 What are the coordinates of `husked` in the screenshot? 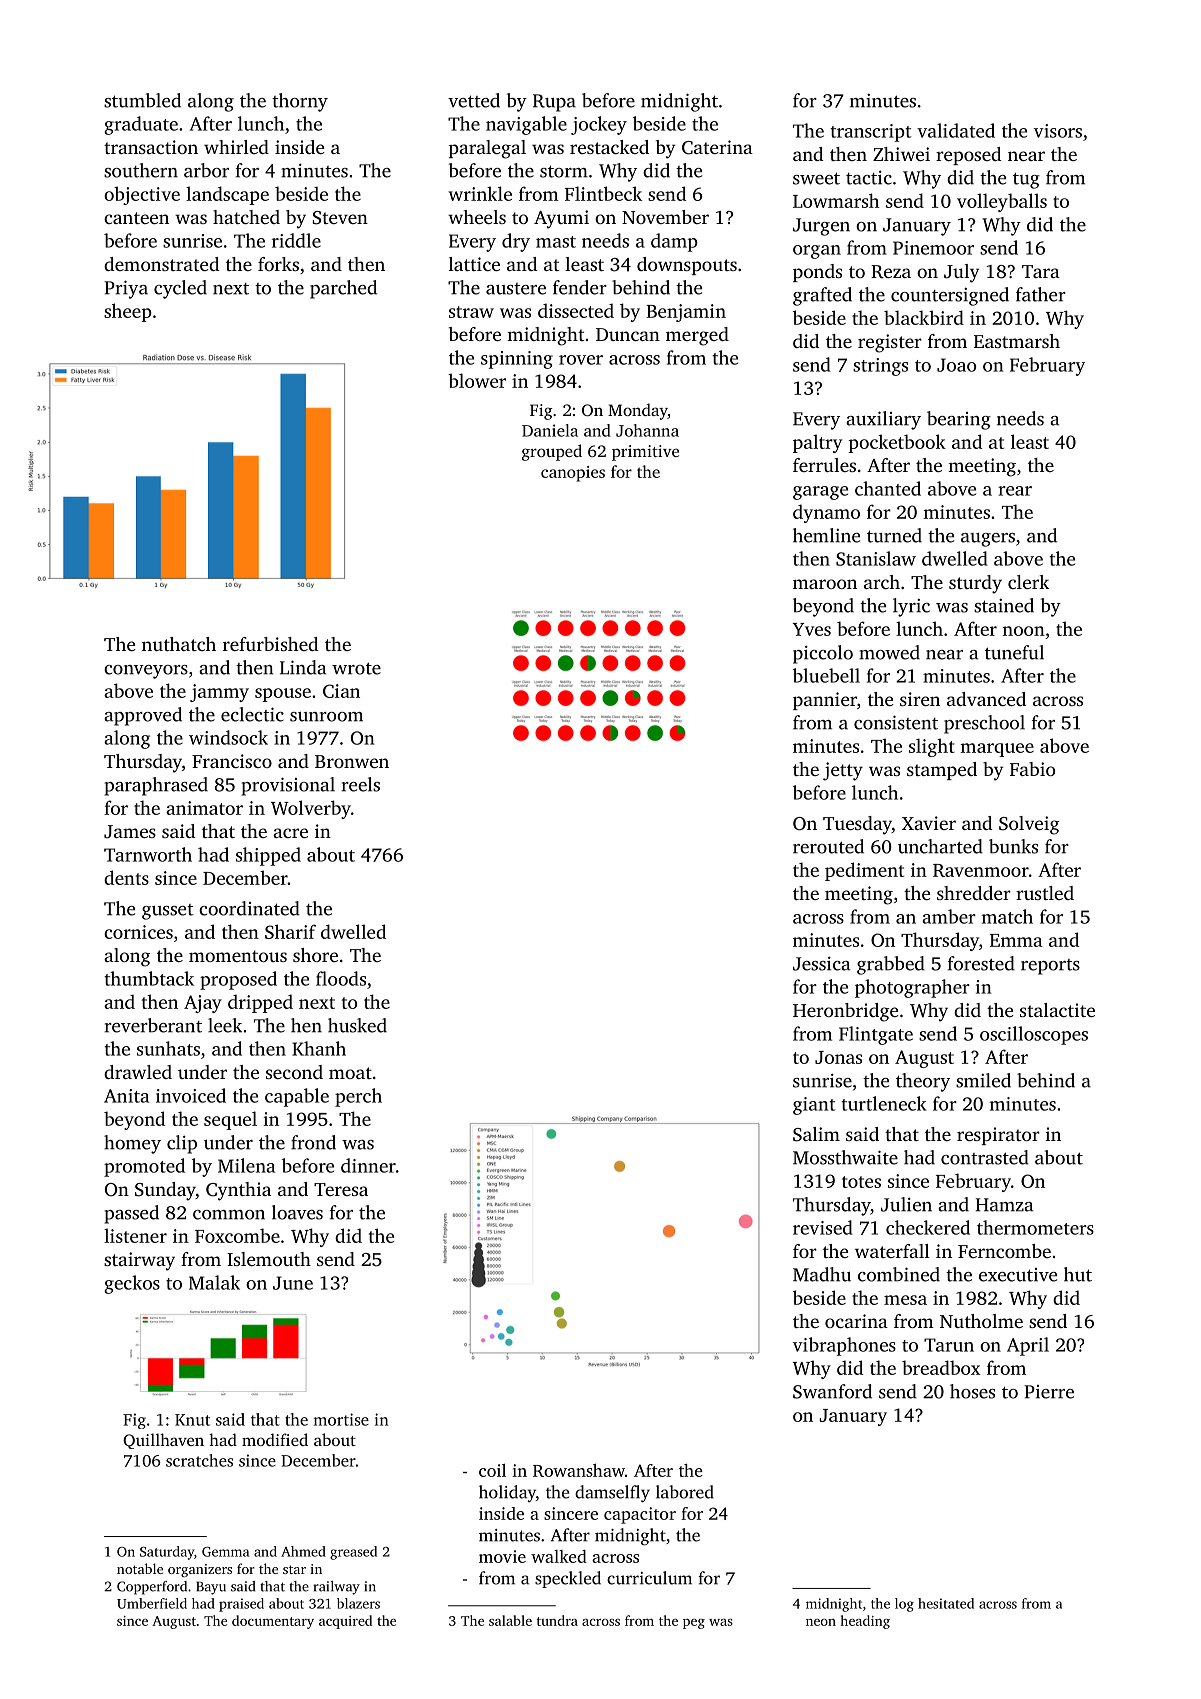 It's located at (357, 1025).
